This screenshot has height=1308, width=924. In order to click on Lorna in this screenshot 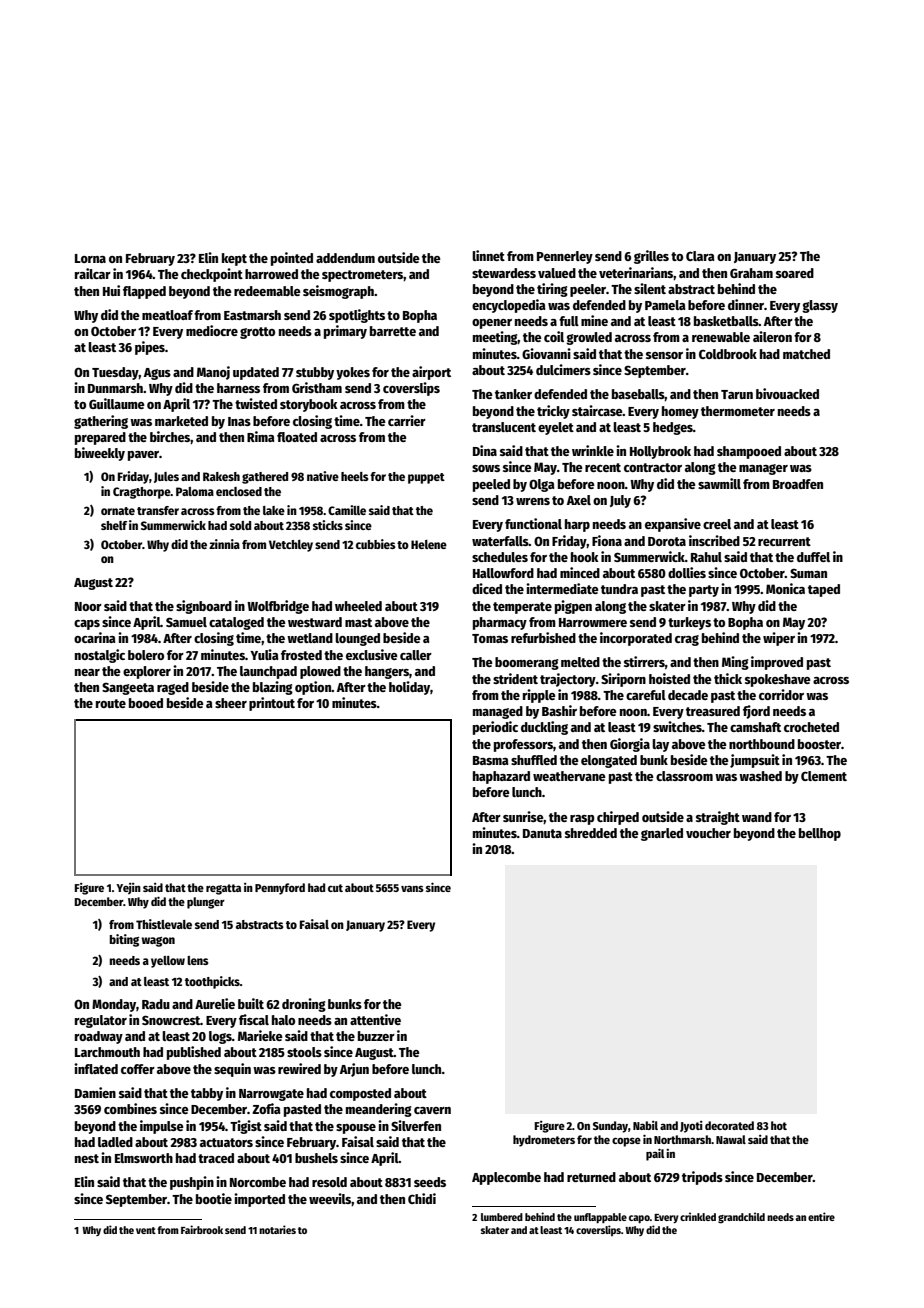, I will do `click(90, 258)`.
